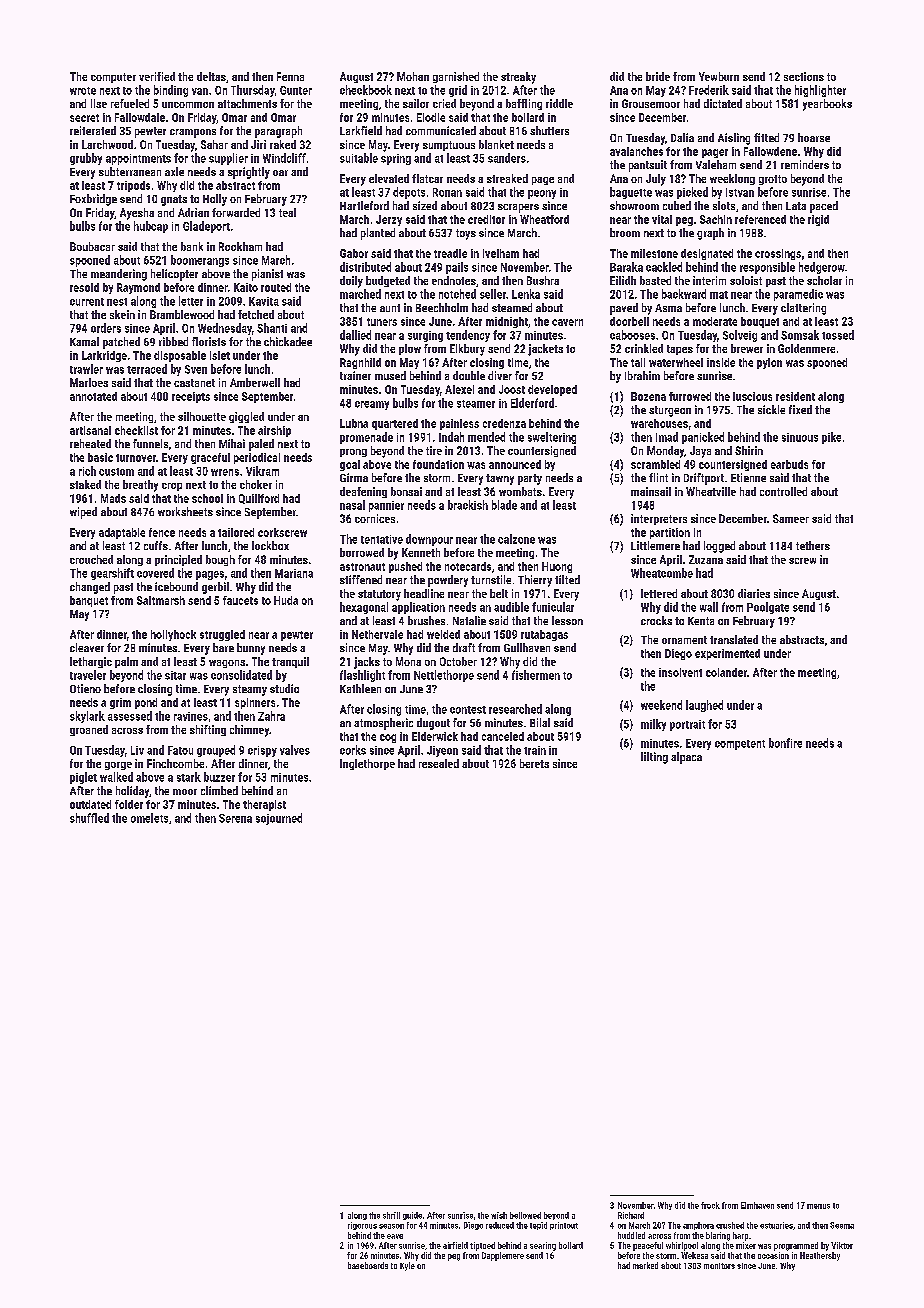 The width and height of the document is (924, 1308). Describe the element at coordinates (493, 294) in the document. I see `seller` at that location.
